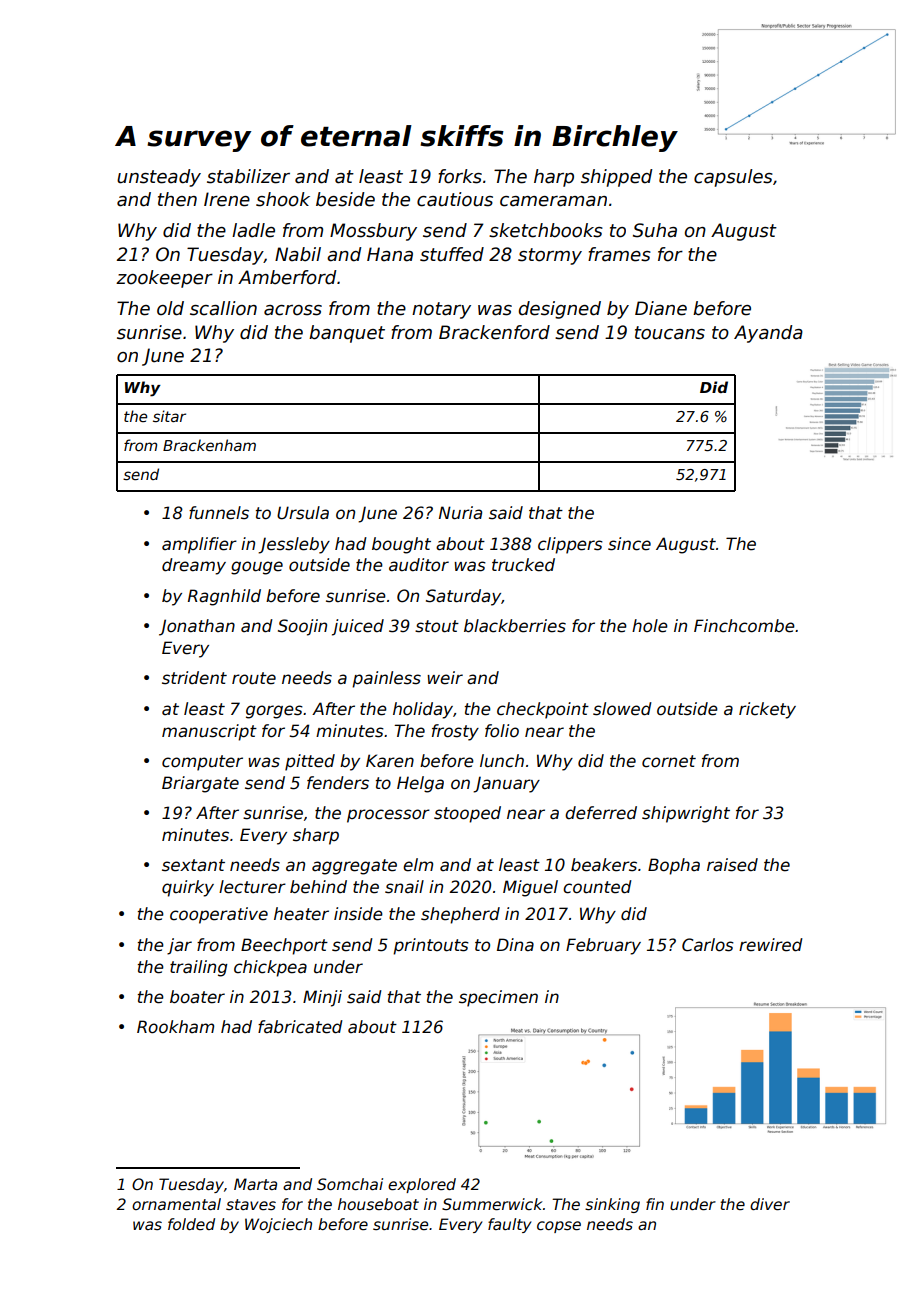  Describe the element at coordinates (193, 865) in the image. I see `sextant` at that location.
